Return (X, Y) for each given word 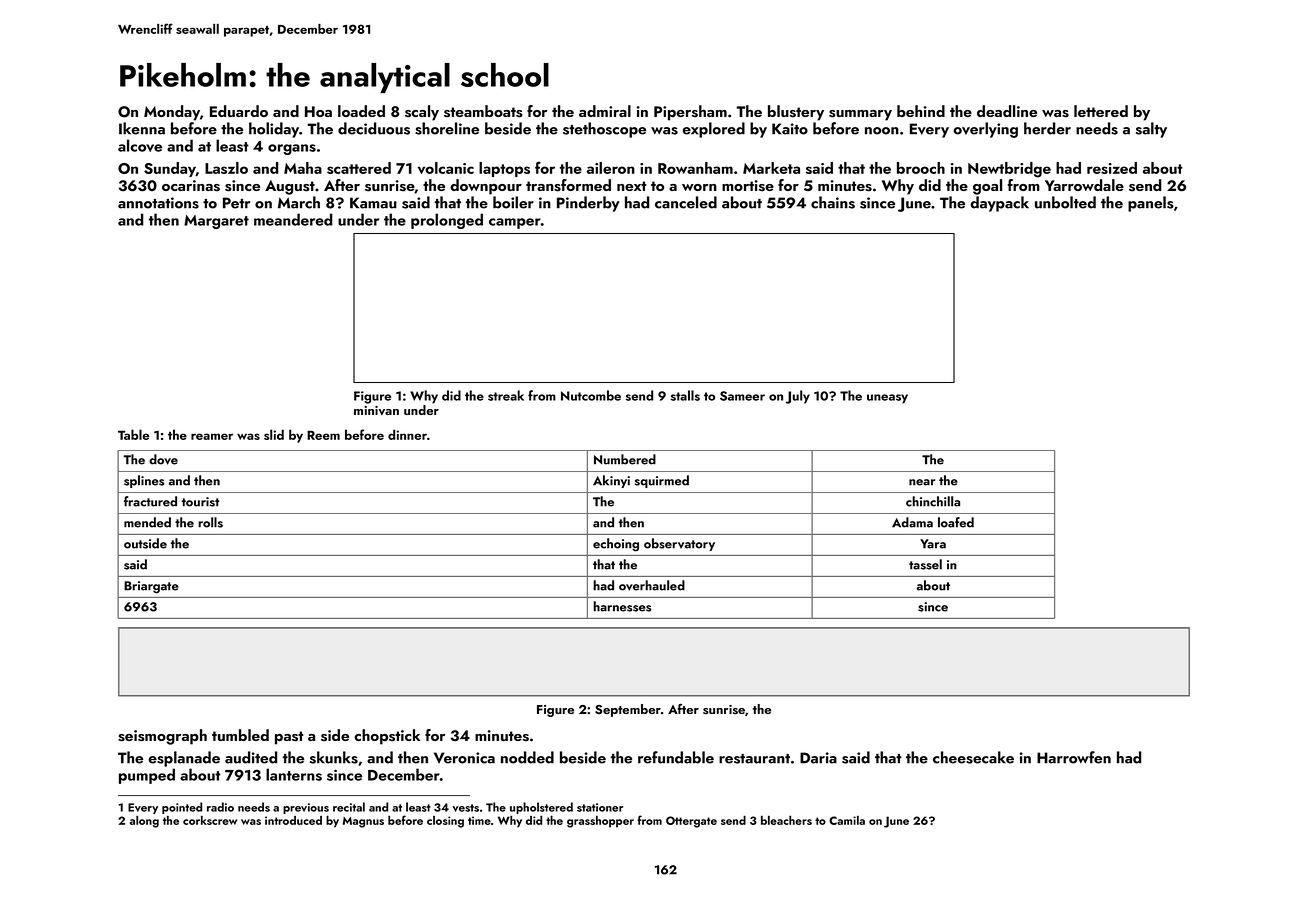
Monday (172, 113)
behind (921, 111)
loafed (956, 522)
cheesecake (973, 757)
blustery (796, 113)
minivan (376, 410)
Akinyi (611, 481)
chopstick (387, 737)
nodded (527, 757)
